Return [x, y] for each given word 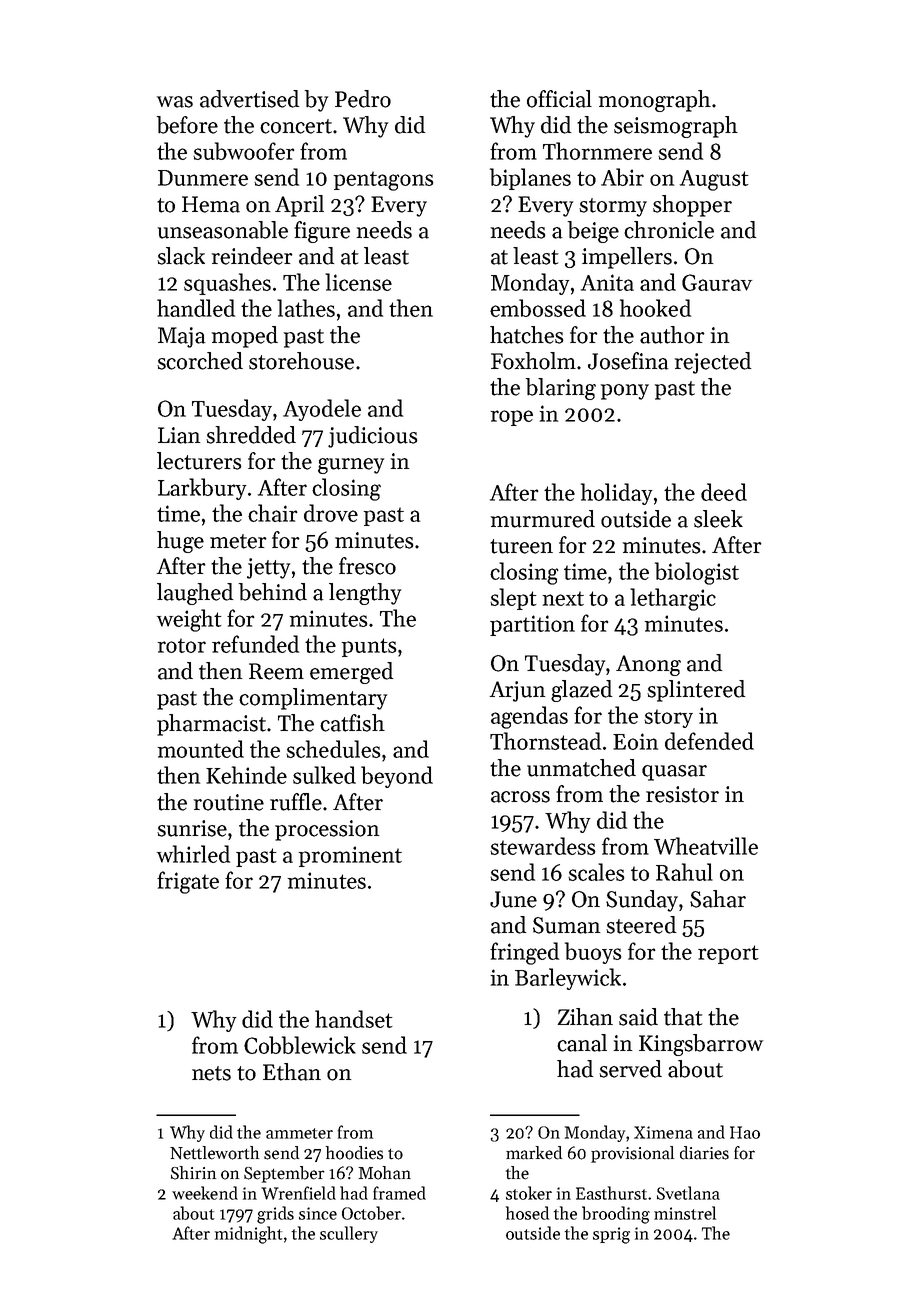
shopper [692, 206]
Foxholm [533, 361]
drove [331, 513]
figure [322, 232]
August [714, 180]
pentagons [383, 181]
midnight [248, 1235]
